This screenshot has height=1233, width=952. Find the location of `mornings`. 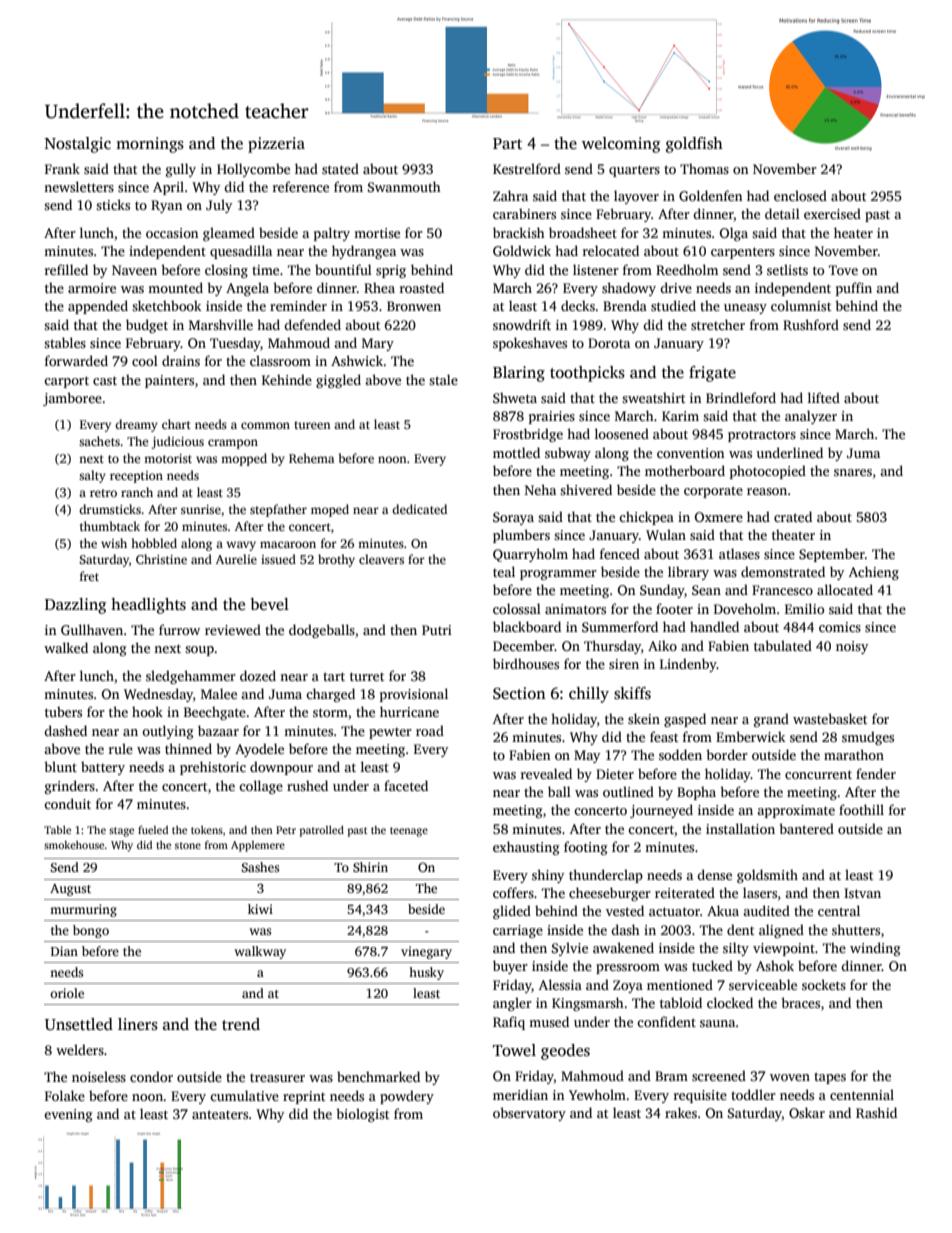

mornings is located at coordinates (150, 145).
